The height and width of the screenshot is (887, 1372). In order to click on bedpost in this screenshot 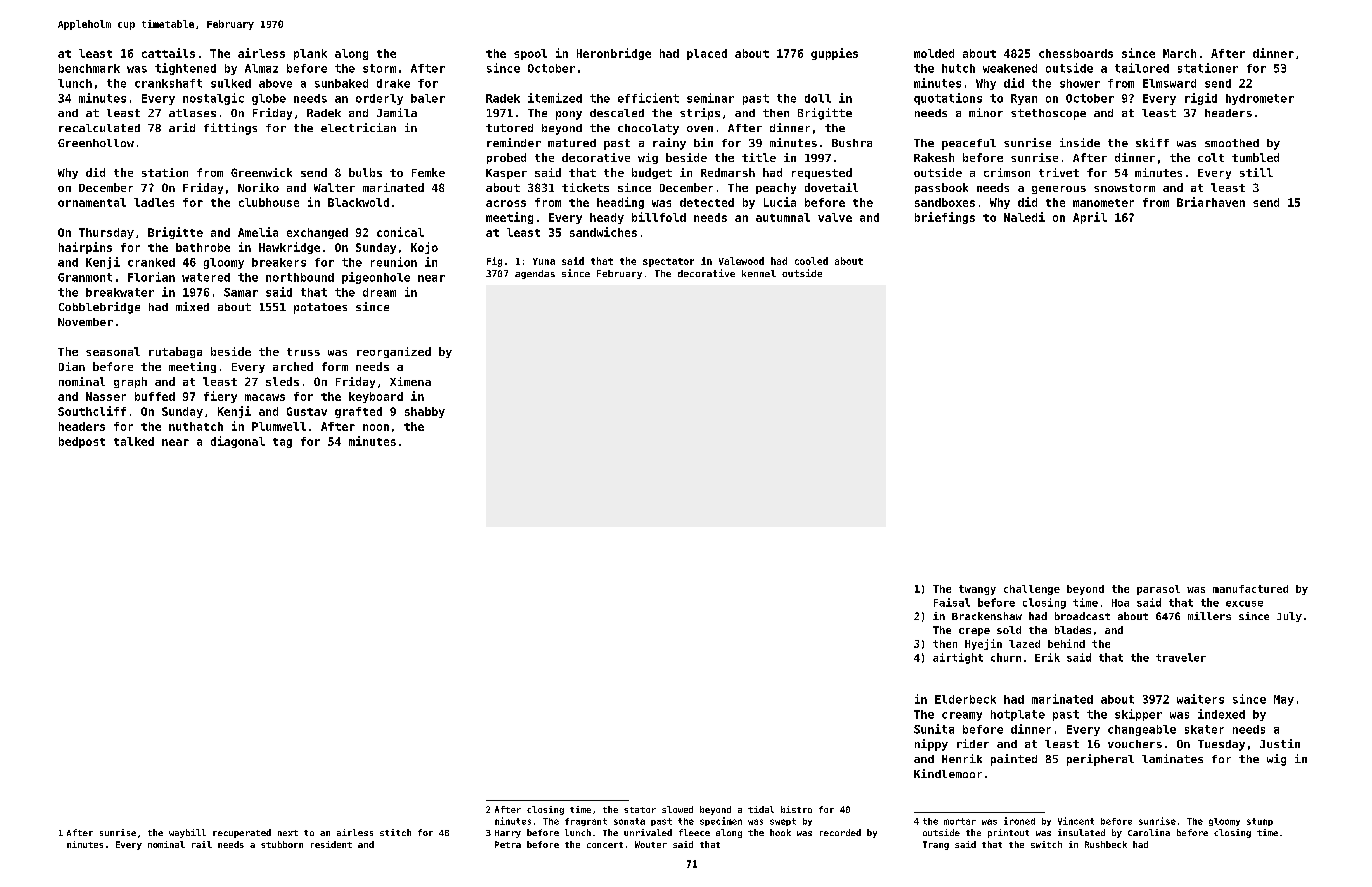, I will do `click(82, 442)`.
